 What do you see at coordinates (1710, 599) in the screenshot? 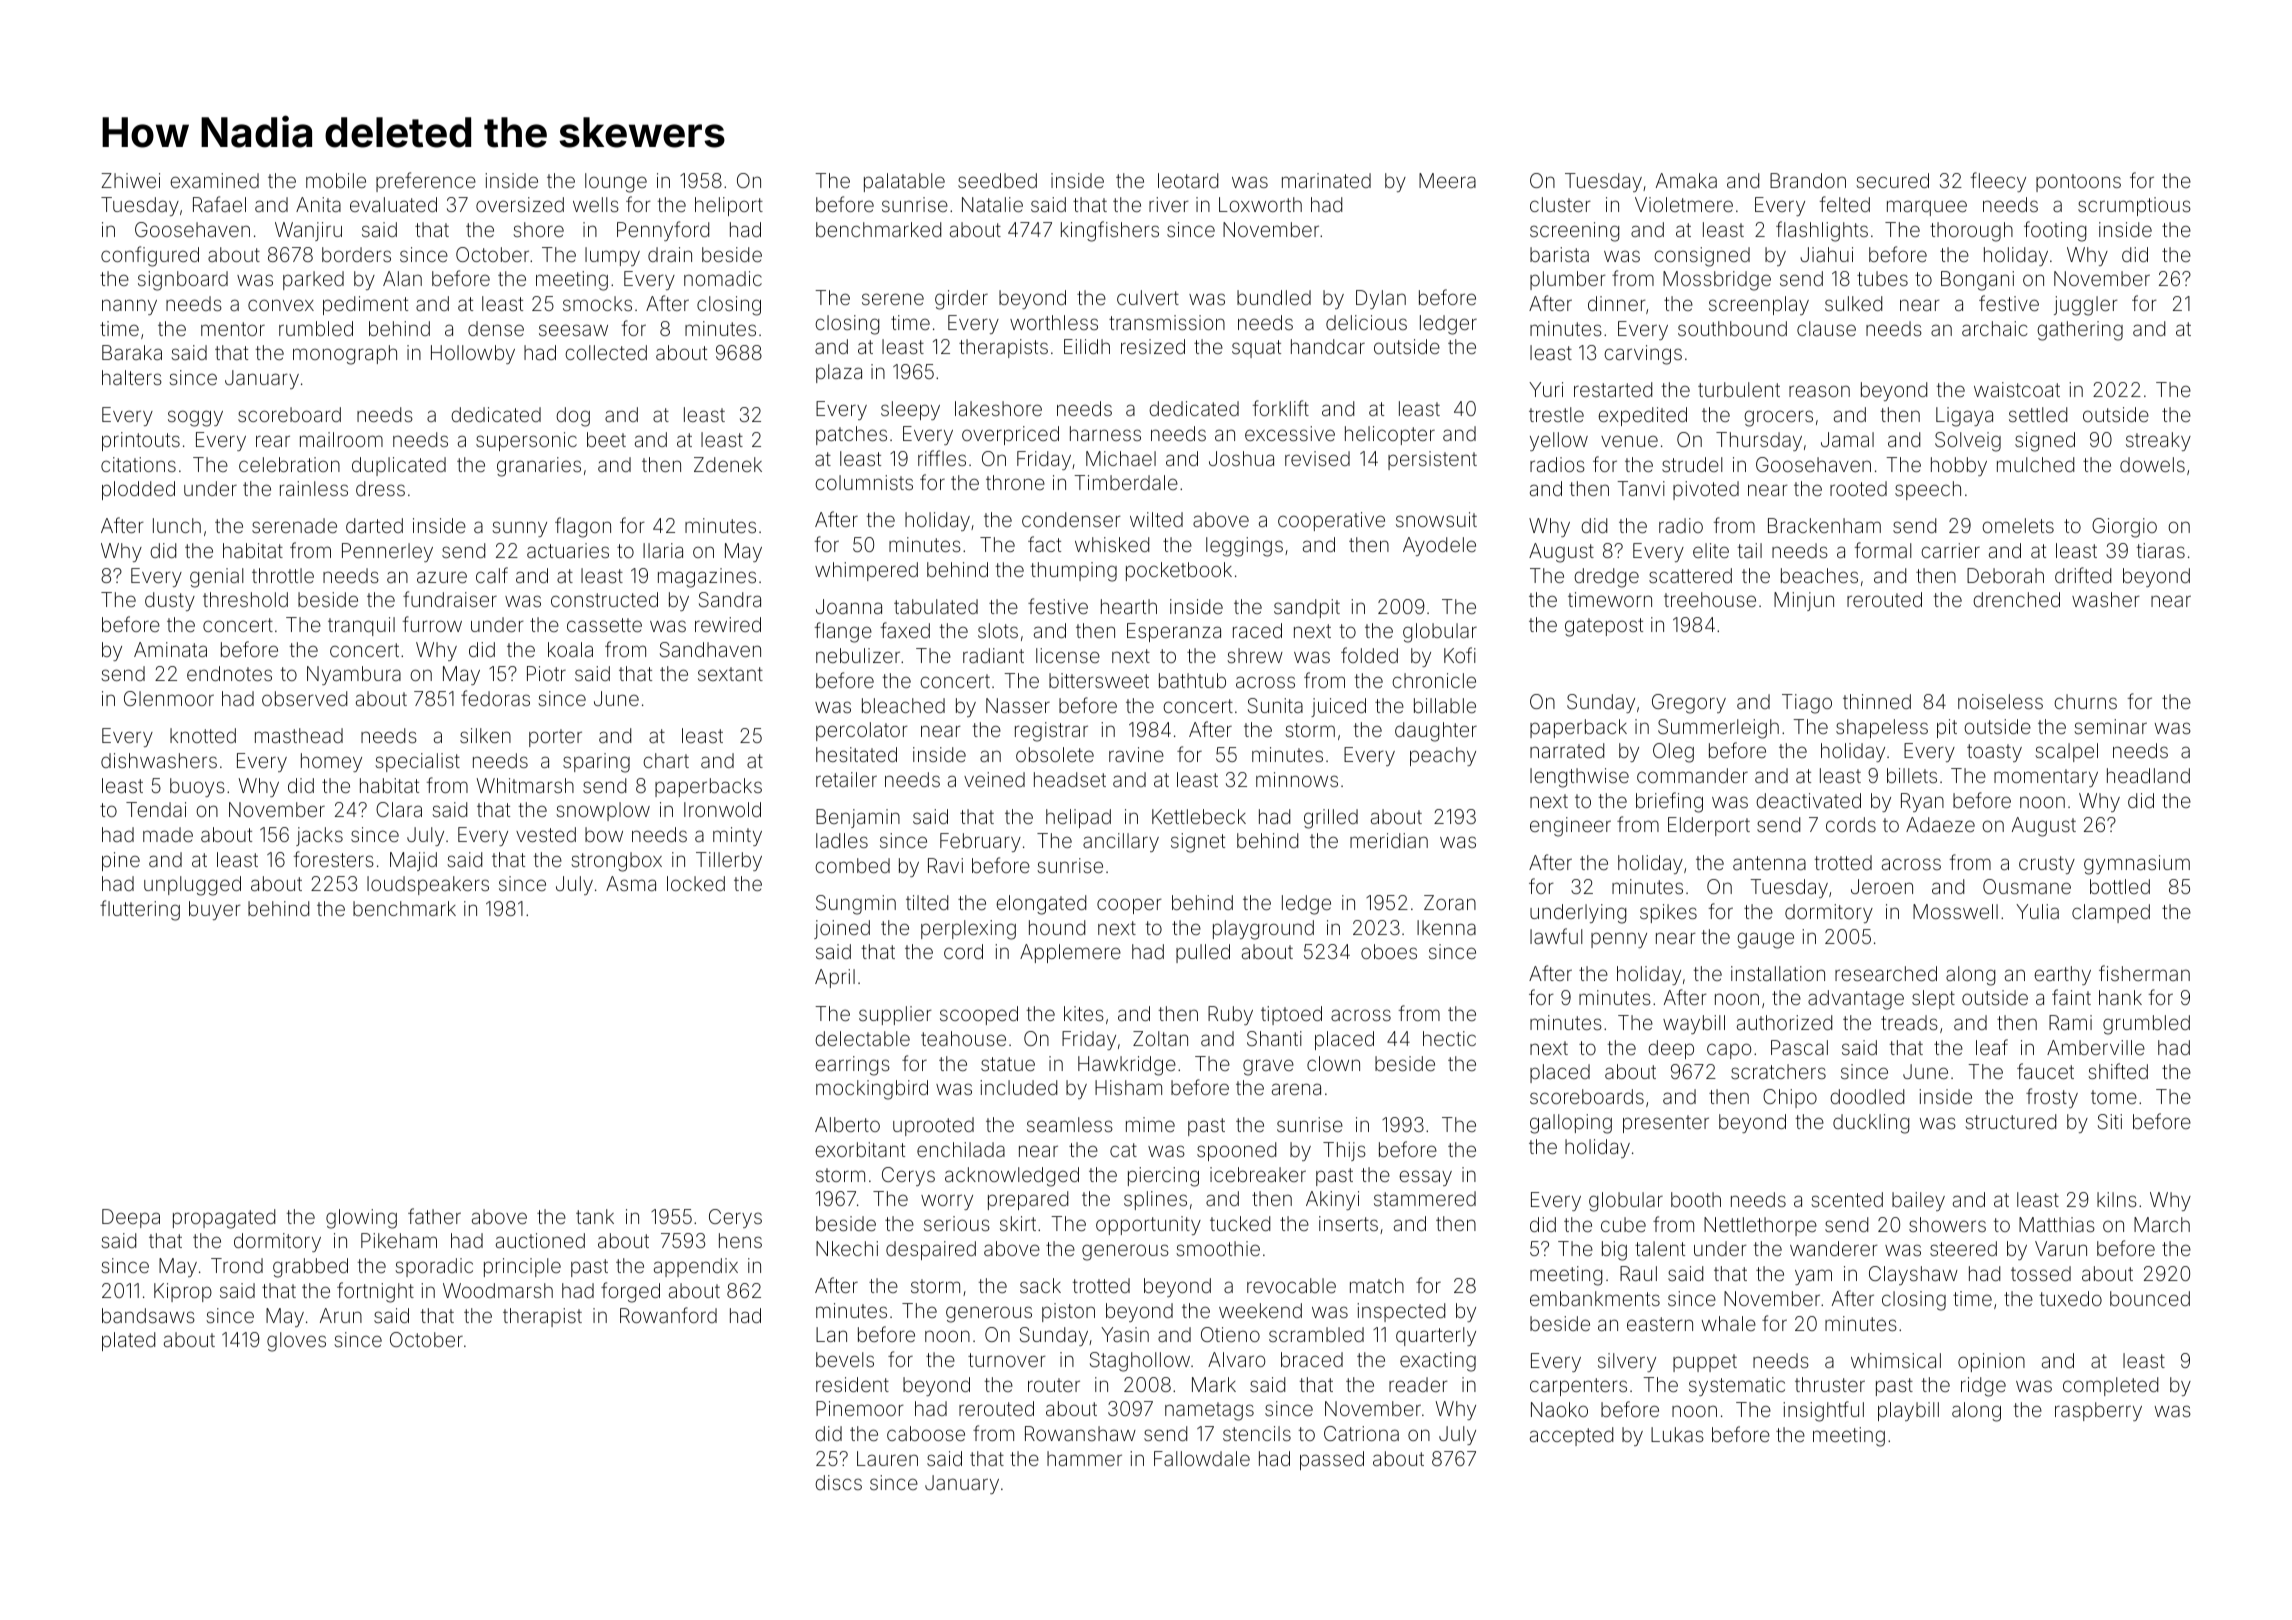
I see `treehouse` at bounding box center [1710, 599].
